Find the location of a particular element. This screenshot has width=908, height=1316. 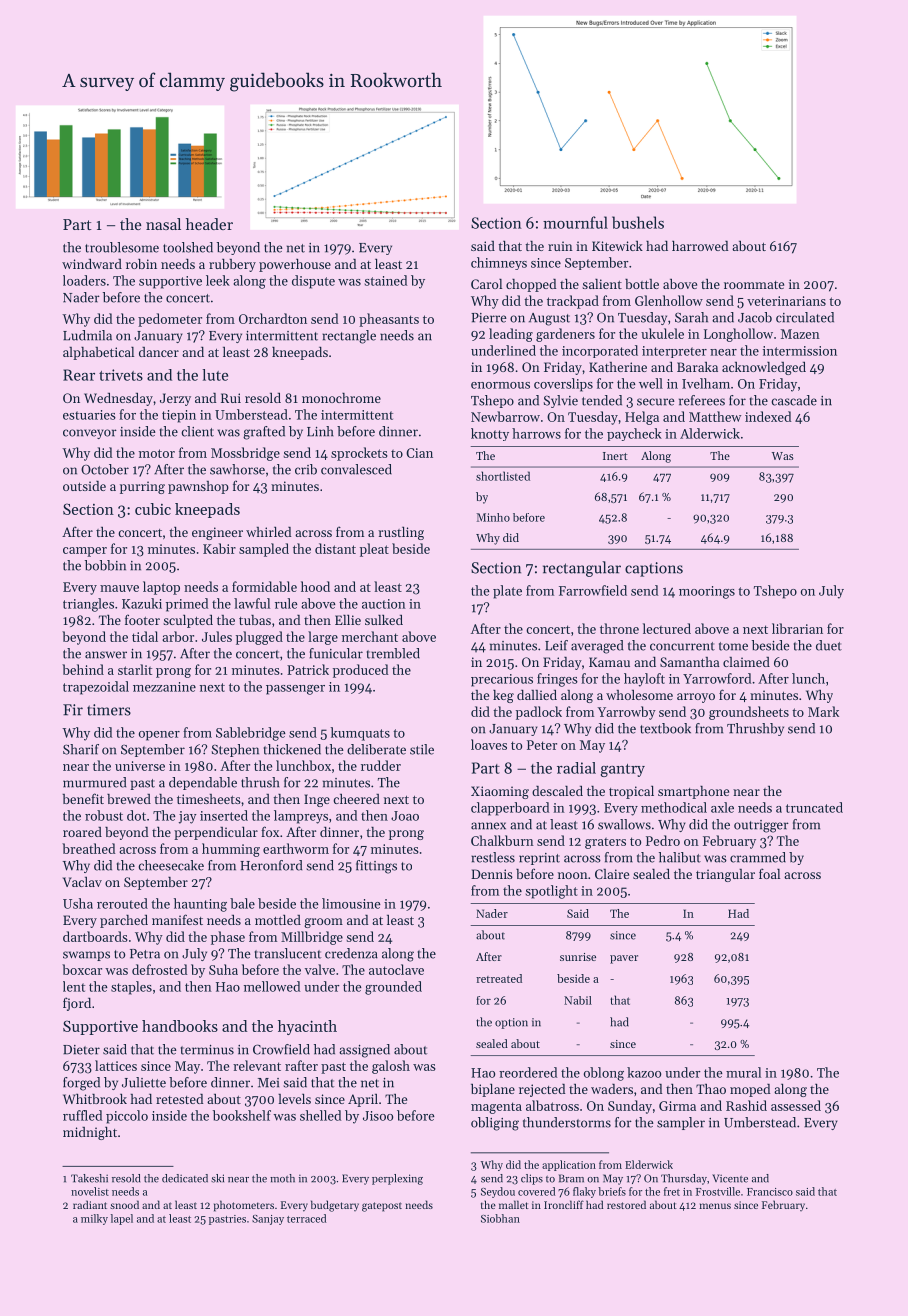

keg is located at coordinates (503, 696).
